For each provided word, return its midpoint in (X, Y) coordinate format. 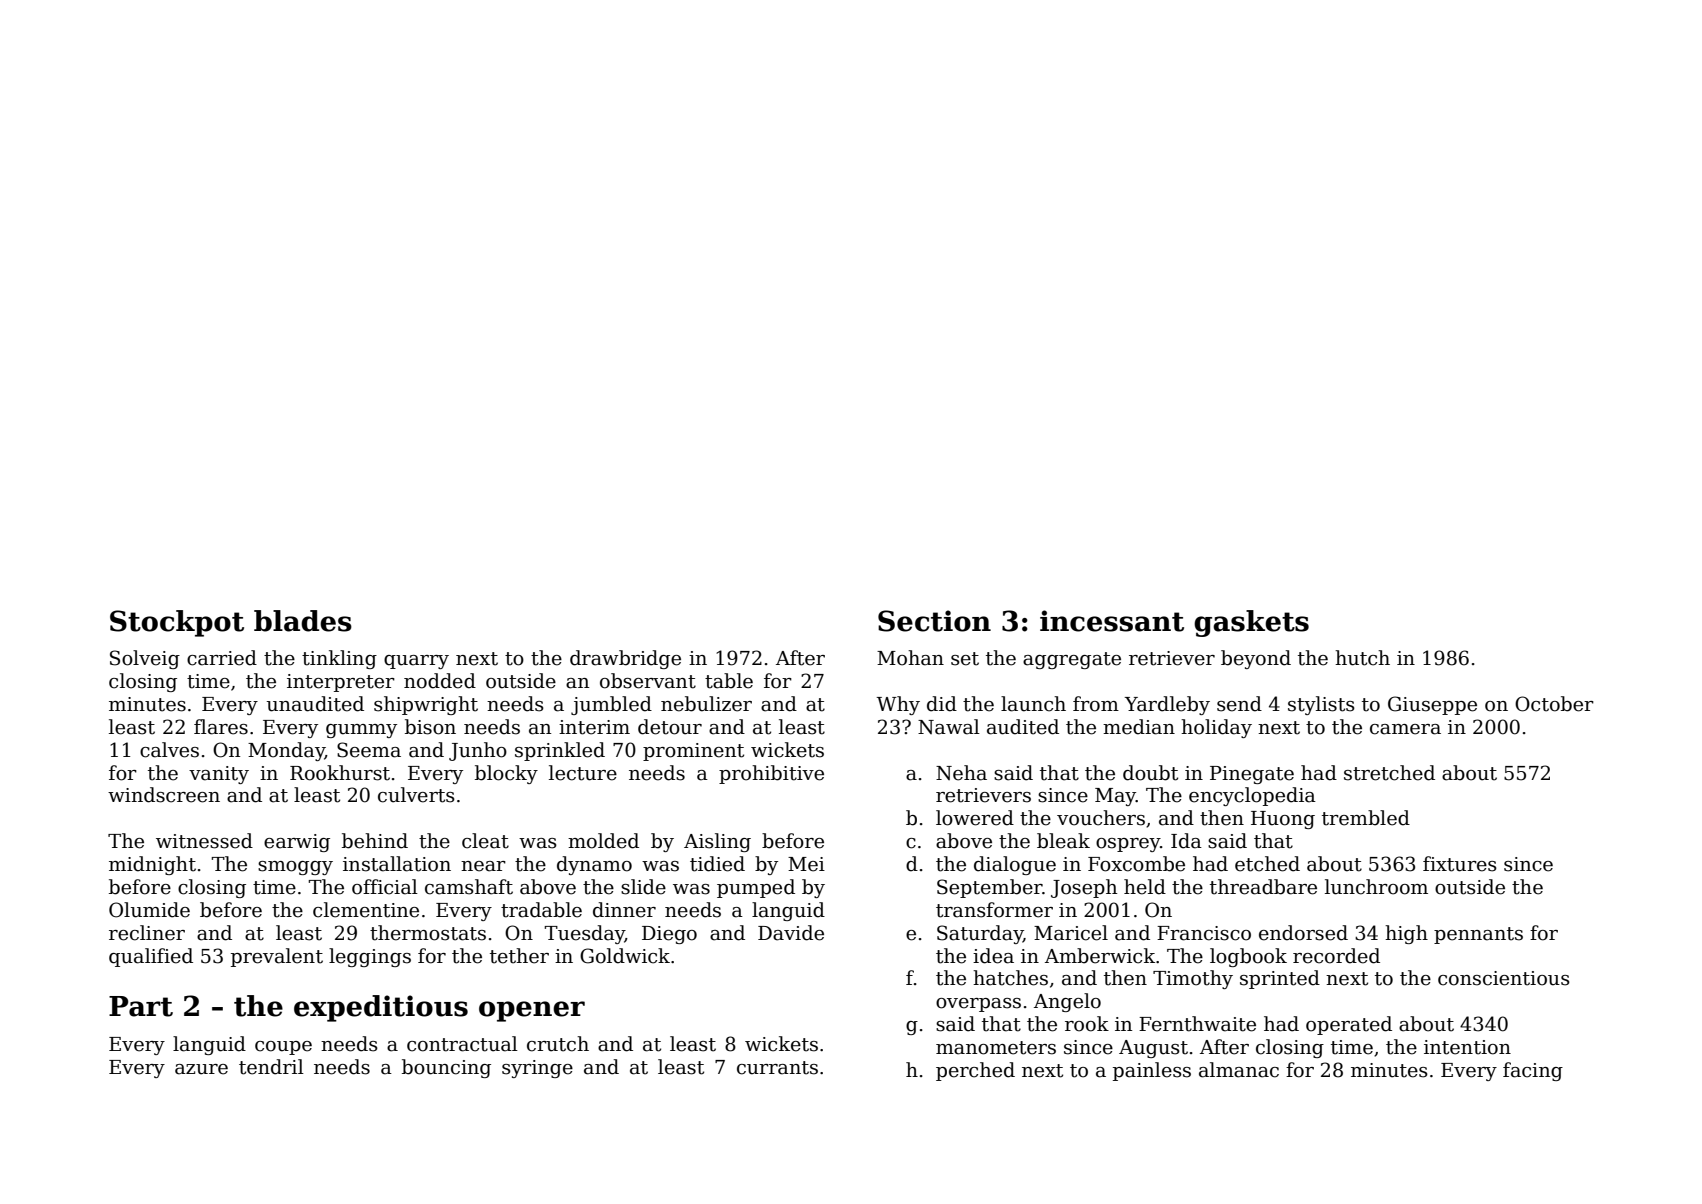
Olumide (149, 910)
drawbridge (625, 659)
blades (303, 621)
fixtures (1460, 864)
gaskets (1251, 623)
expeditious (381, 1008)
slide (643, 887)
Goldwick (625, 956)
